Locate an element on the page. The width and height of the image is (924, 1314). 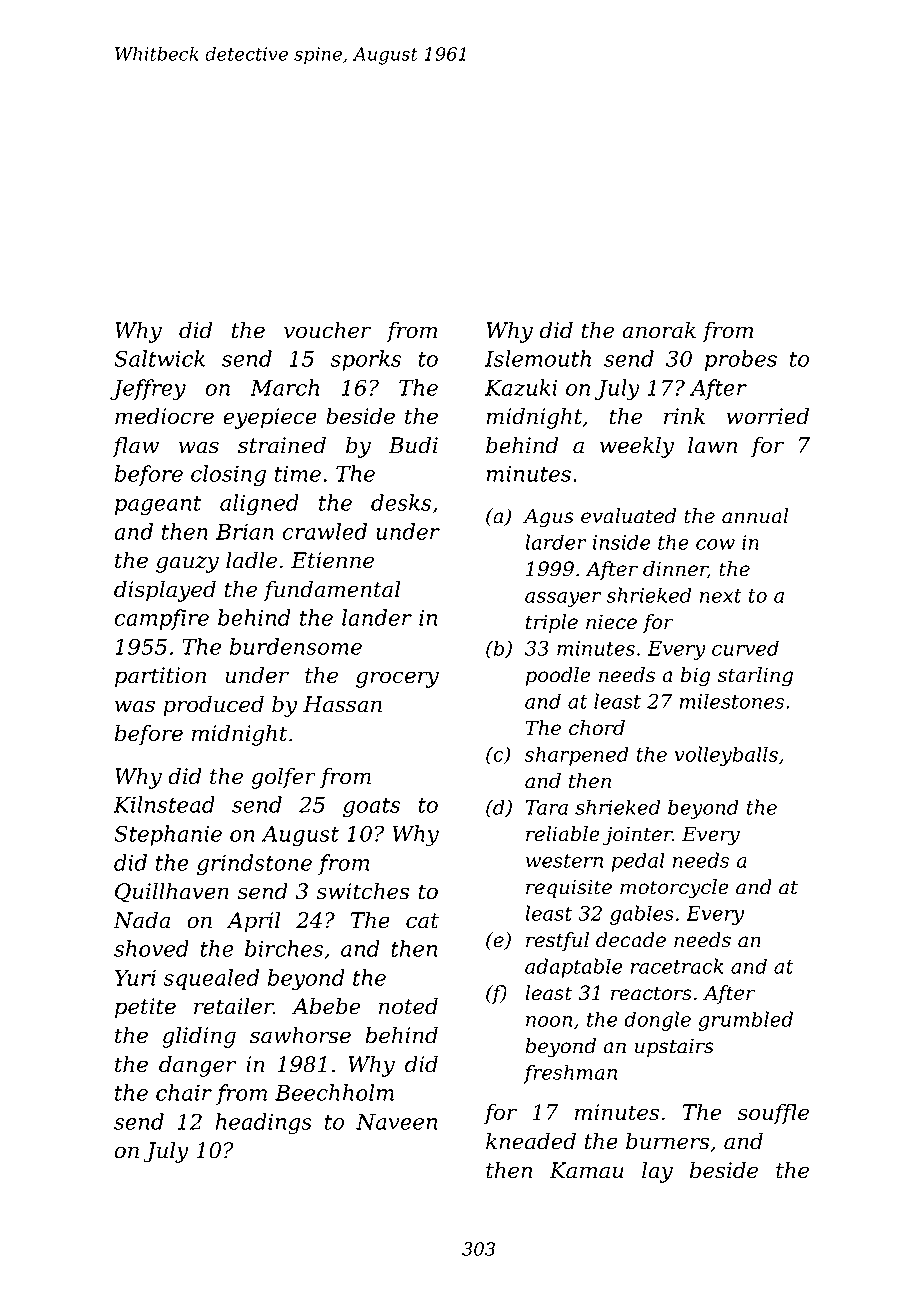
closing is located at coordinates (228, 476).
